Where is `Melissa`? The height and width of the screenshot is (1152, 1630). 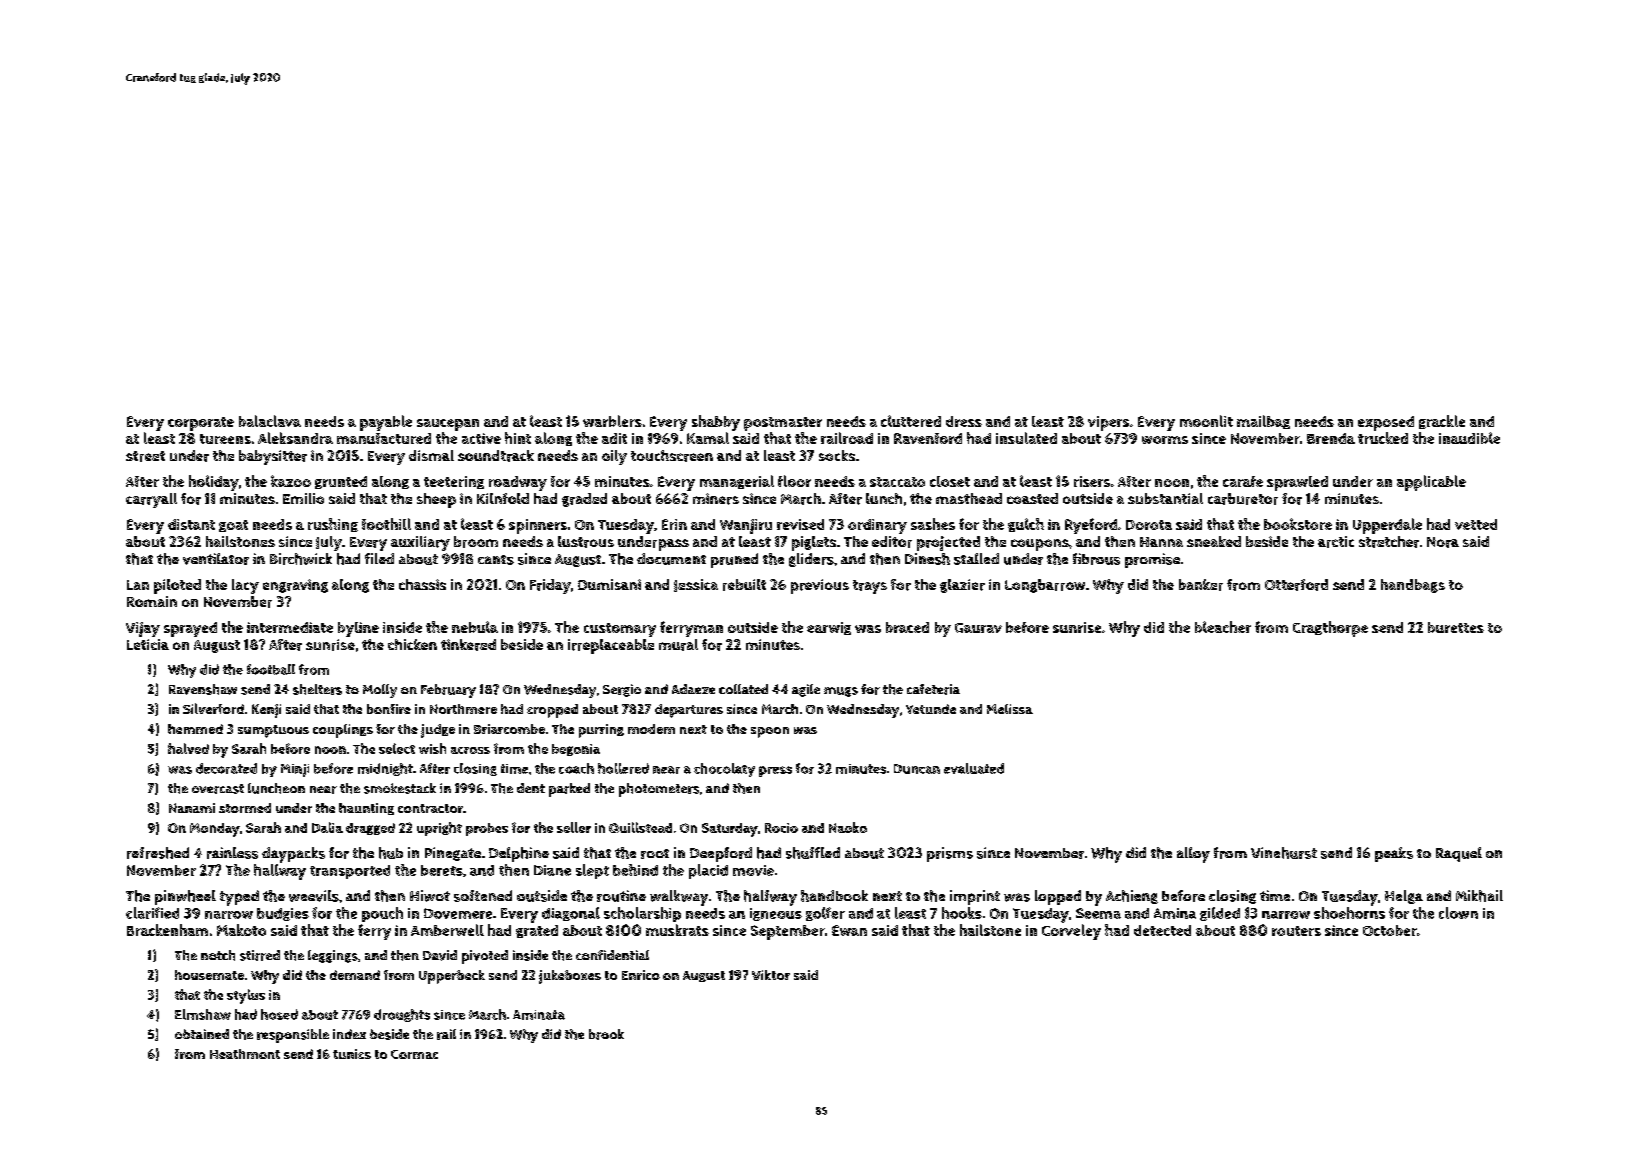
Melissa is located at coordinates (1010, 709).
